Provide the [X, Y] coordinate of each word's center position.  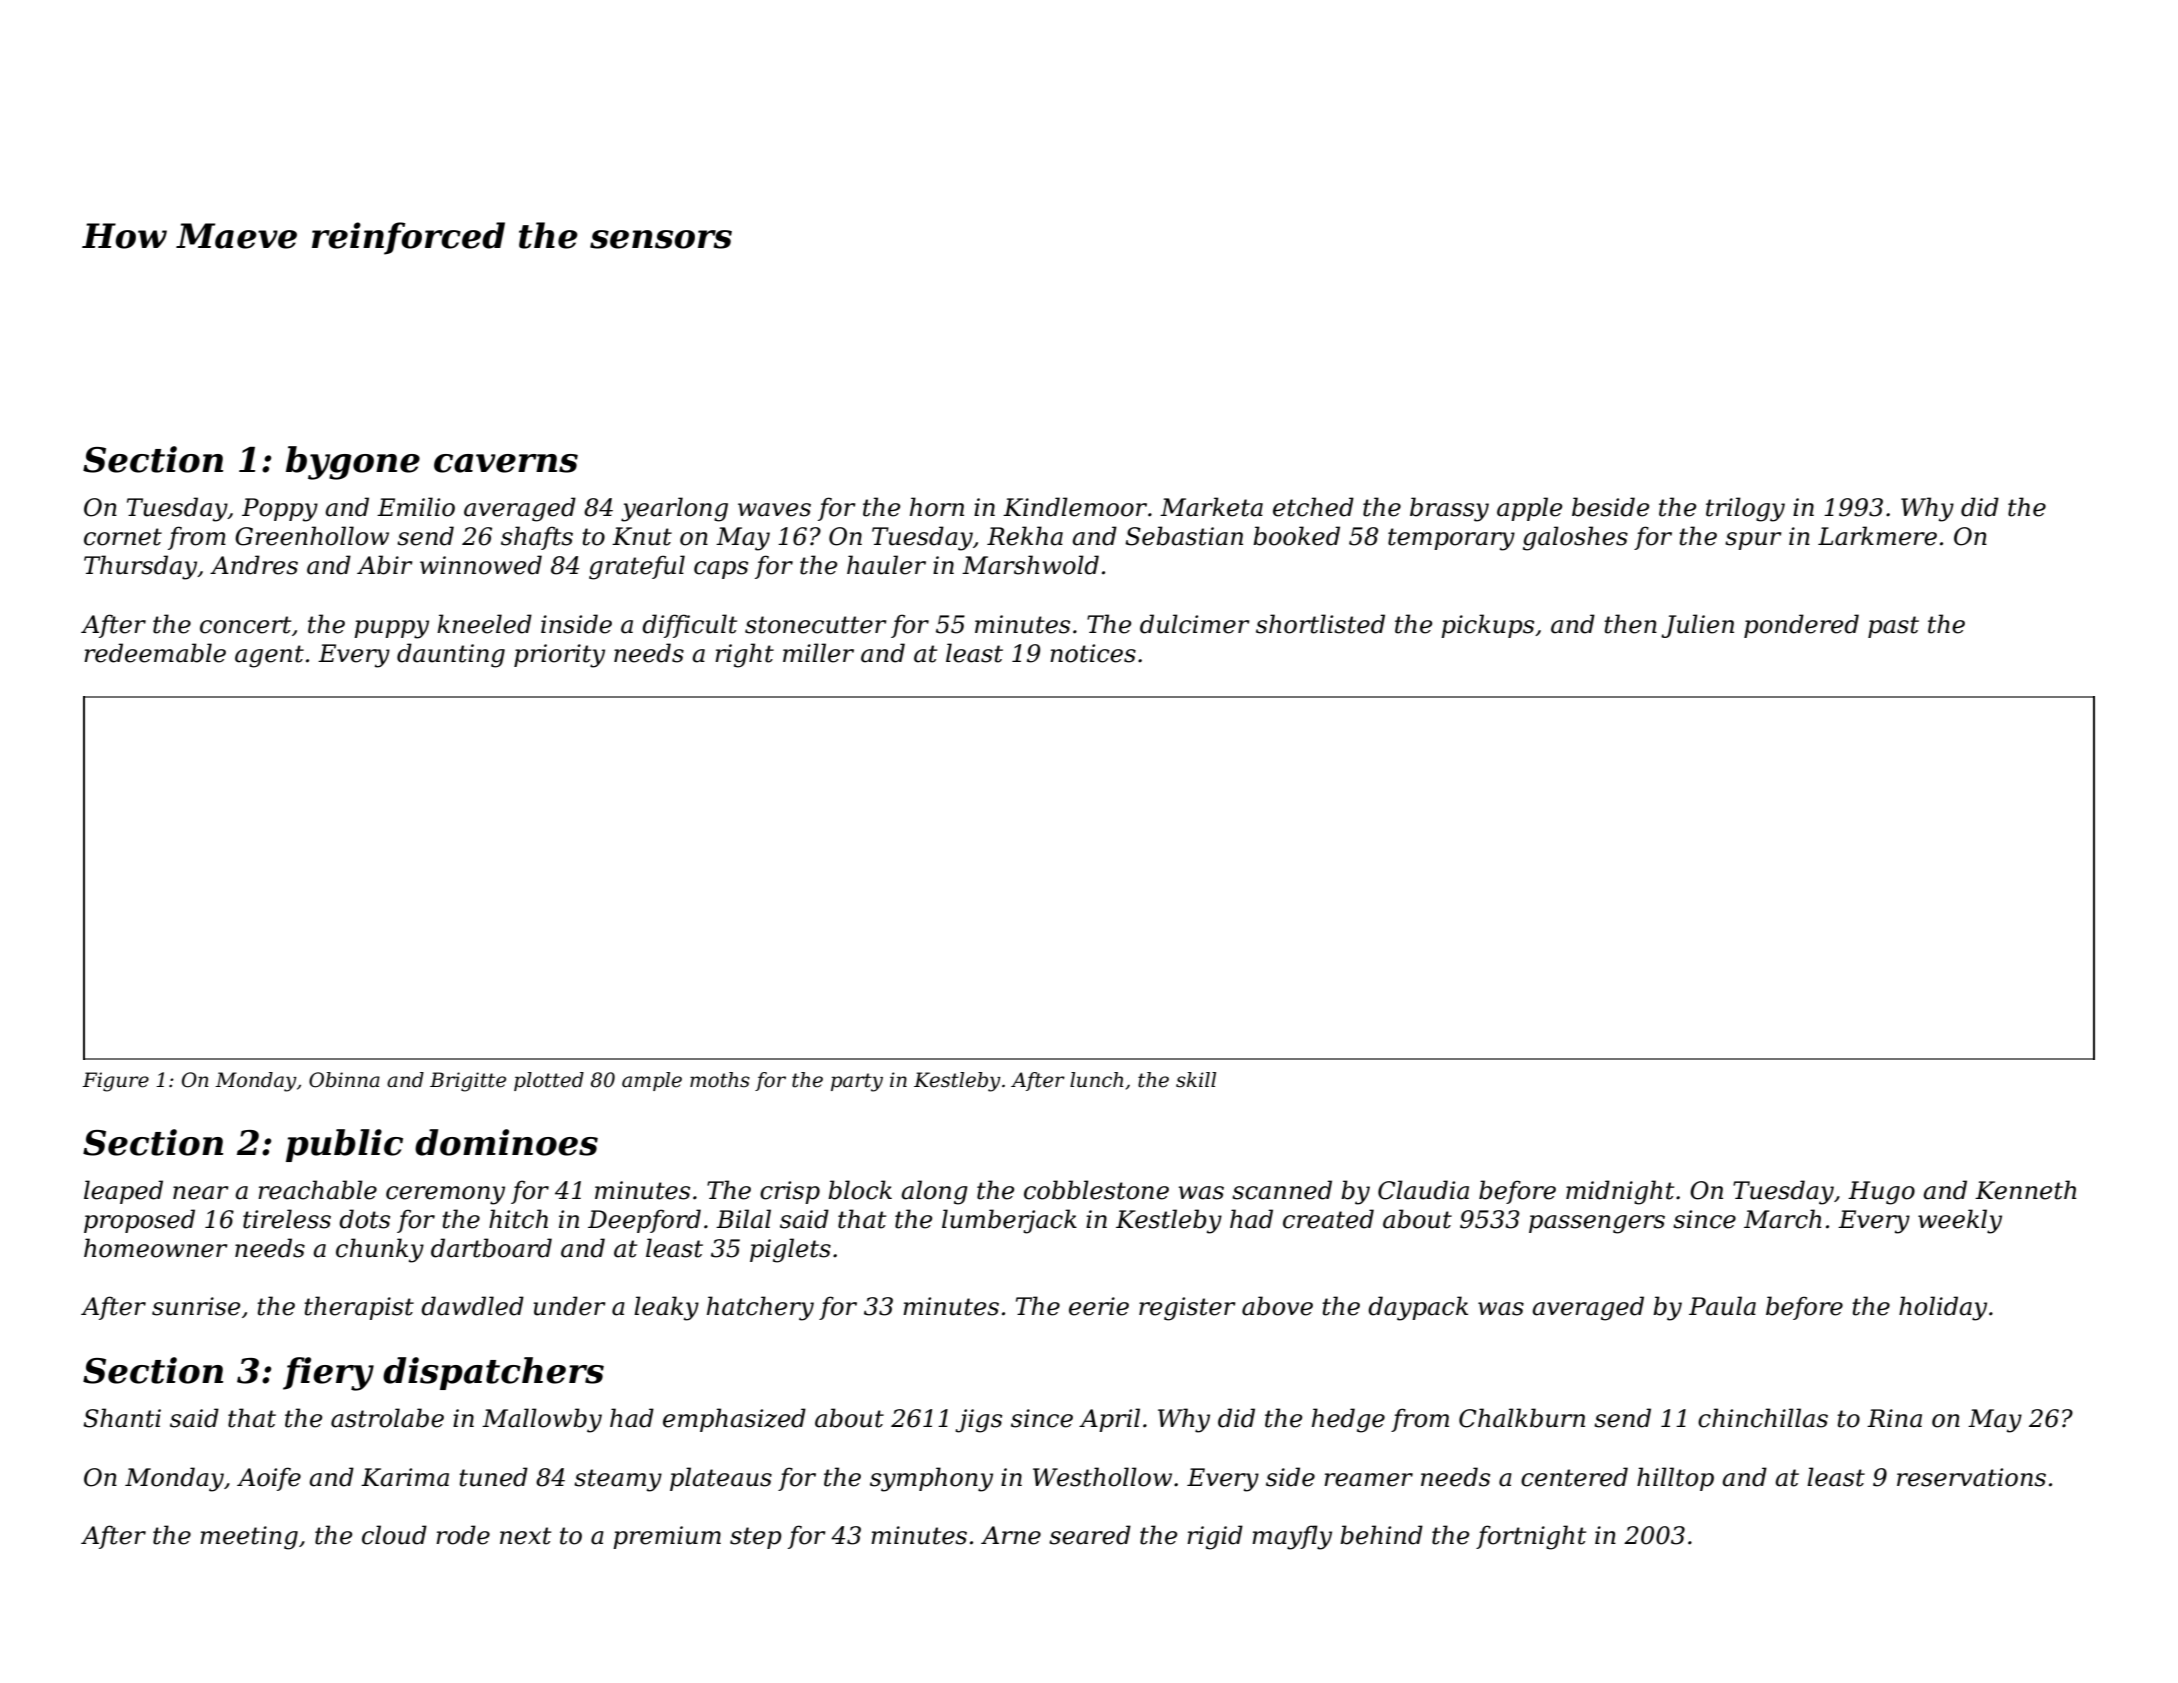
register [1187, 1309]
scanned [1282, 1190]
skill [1196, 1080]
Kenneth [2025, 1190]
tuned [493, 1477]
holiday [1943, 1308]
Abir [385, 565]
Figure [115, 1082]
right [744, 655]
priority [559, 656]
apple [1529, 509]
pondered [1801, 626]
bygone [353, 463]
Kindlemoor [1075, 507]
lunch [1096, 1080]
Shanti [122, 1418]
